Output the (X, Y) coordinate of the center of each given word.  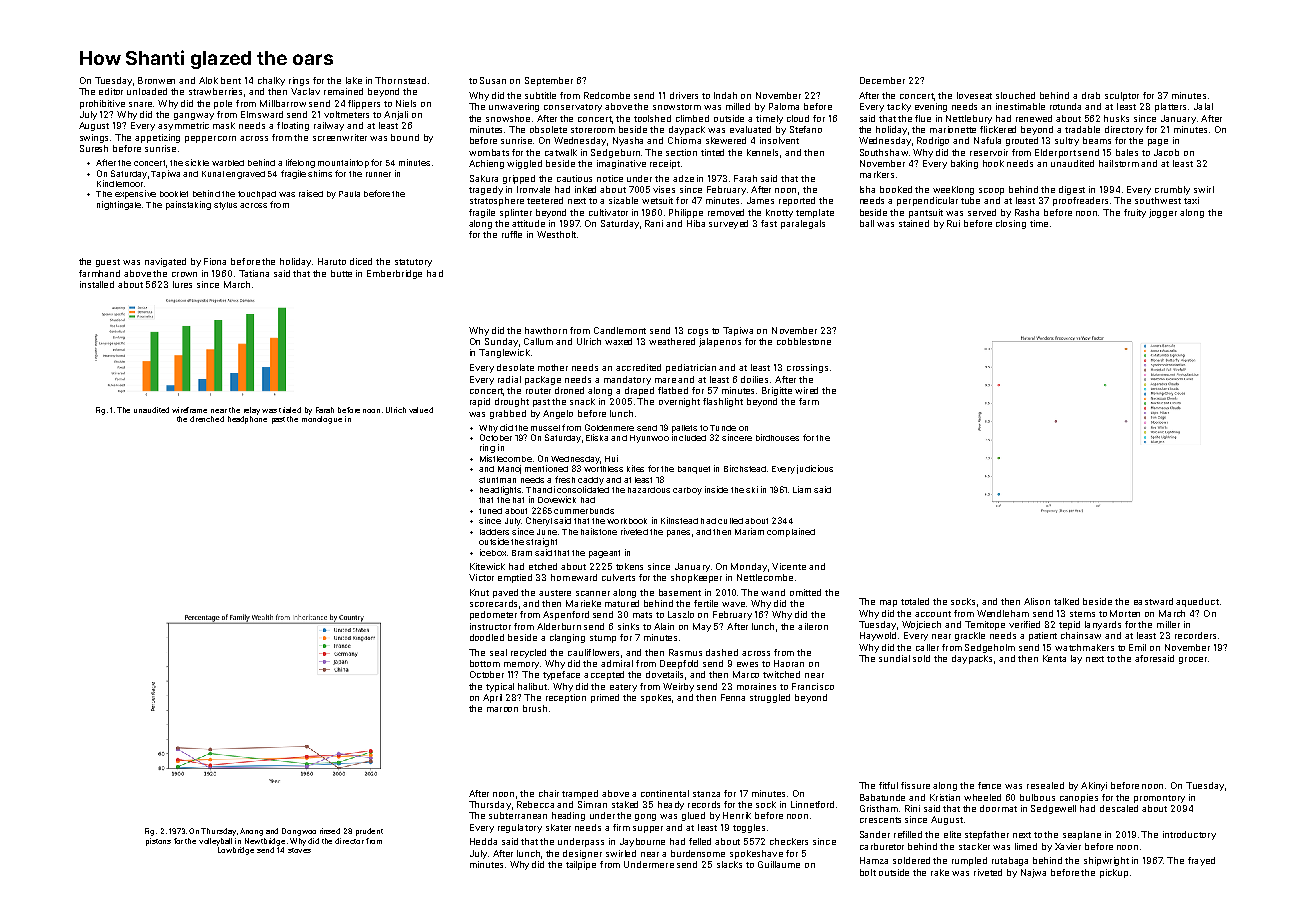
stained (914, 223)
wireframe (189, 410)
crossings (807, 368)
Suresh (94, 148)
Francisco (813, 686)
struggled (770, 698)
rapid (480, 402)
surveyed (728, 224)
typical (500, 687)
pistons (158, 842)
